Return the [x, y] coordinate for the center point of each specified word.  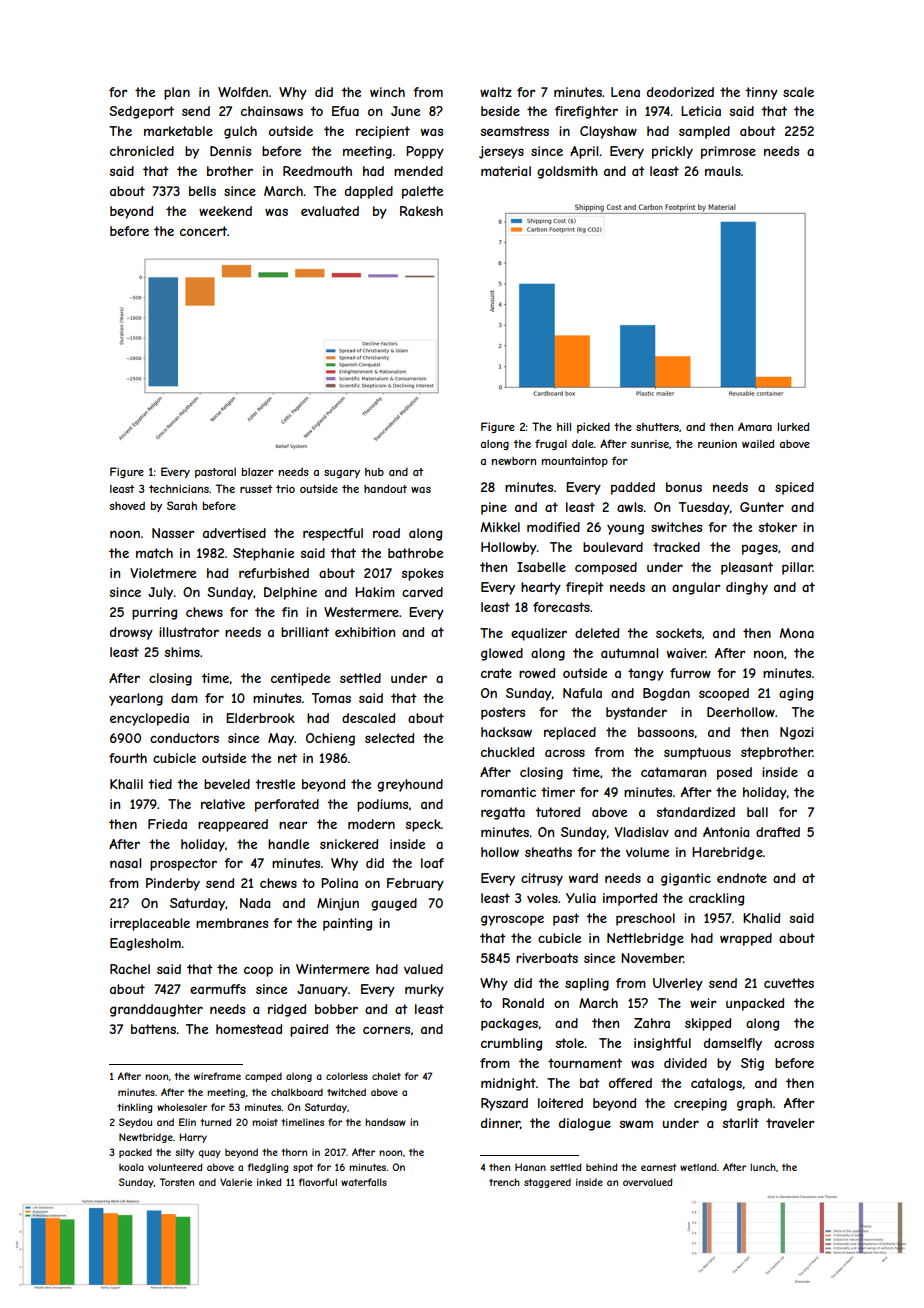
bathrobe [415, 553]
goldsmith [567, 172]
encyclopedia [149, 719]
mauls [723, 171]
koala [131, 1167]
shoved [127, 506]
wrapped [746, 939]
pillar [797, 568]
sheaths [548, 852]
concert [203, 231]
